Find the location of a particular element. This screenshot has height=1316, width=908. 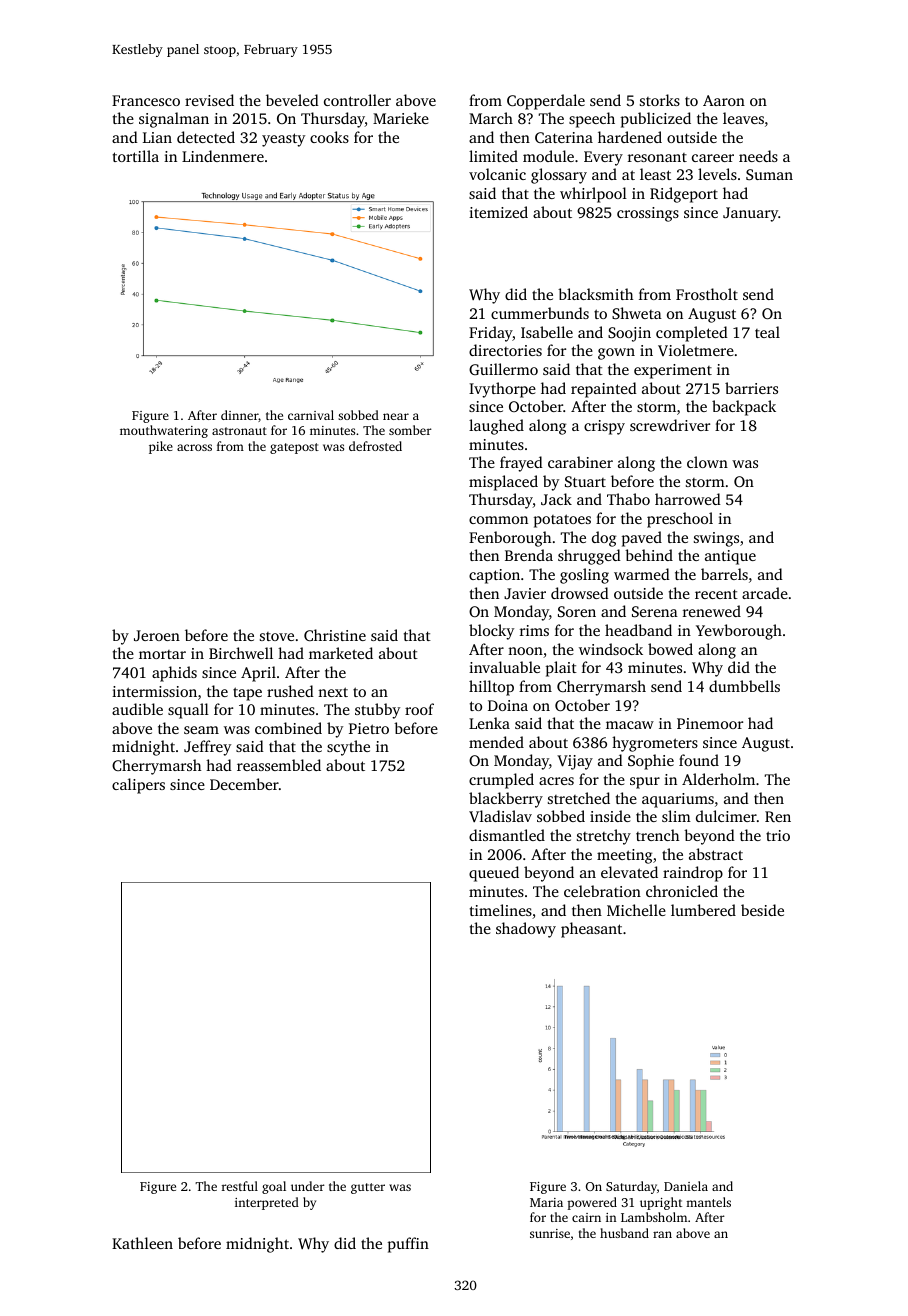

mantels is located at coordinates (708, 1202).
